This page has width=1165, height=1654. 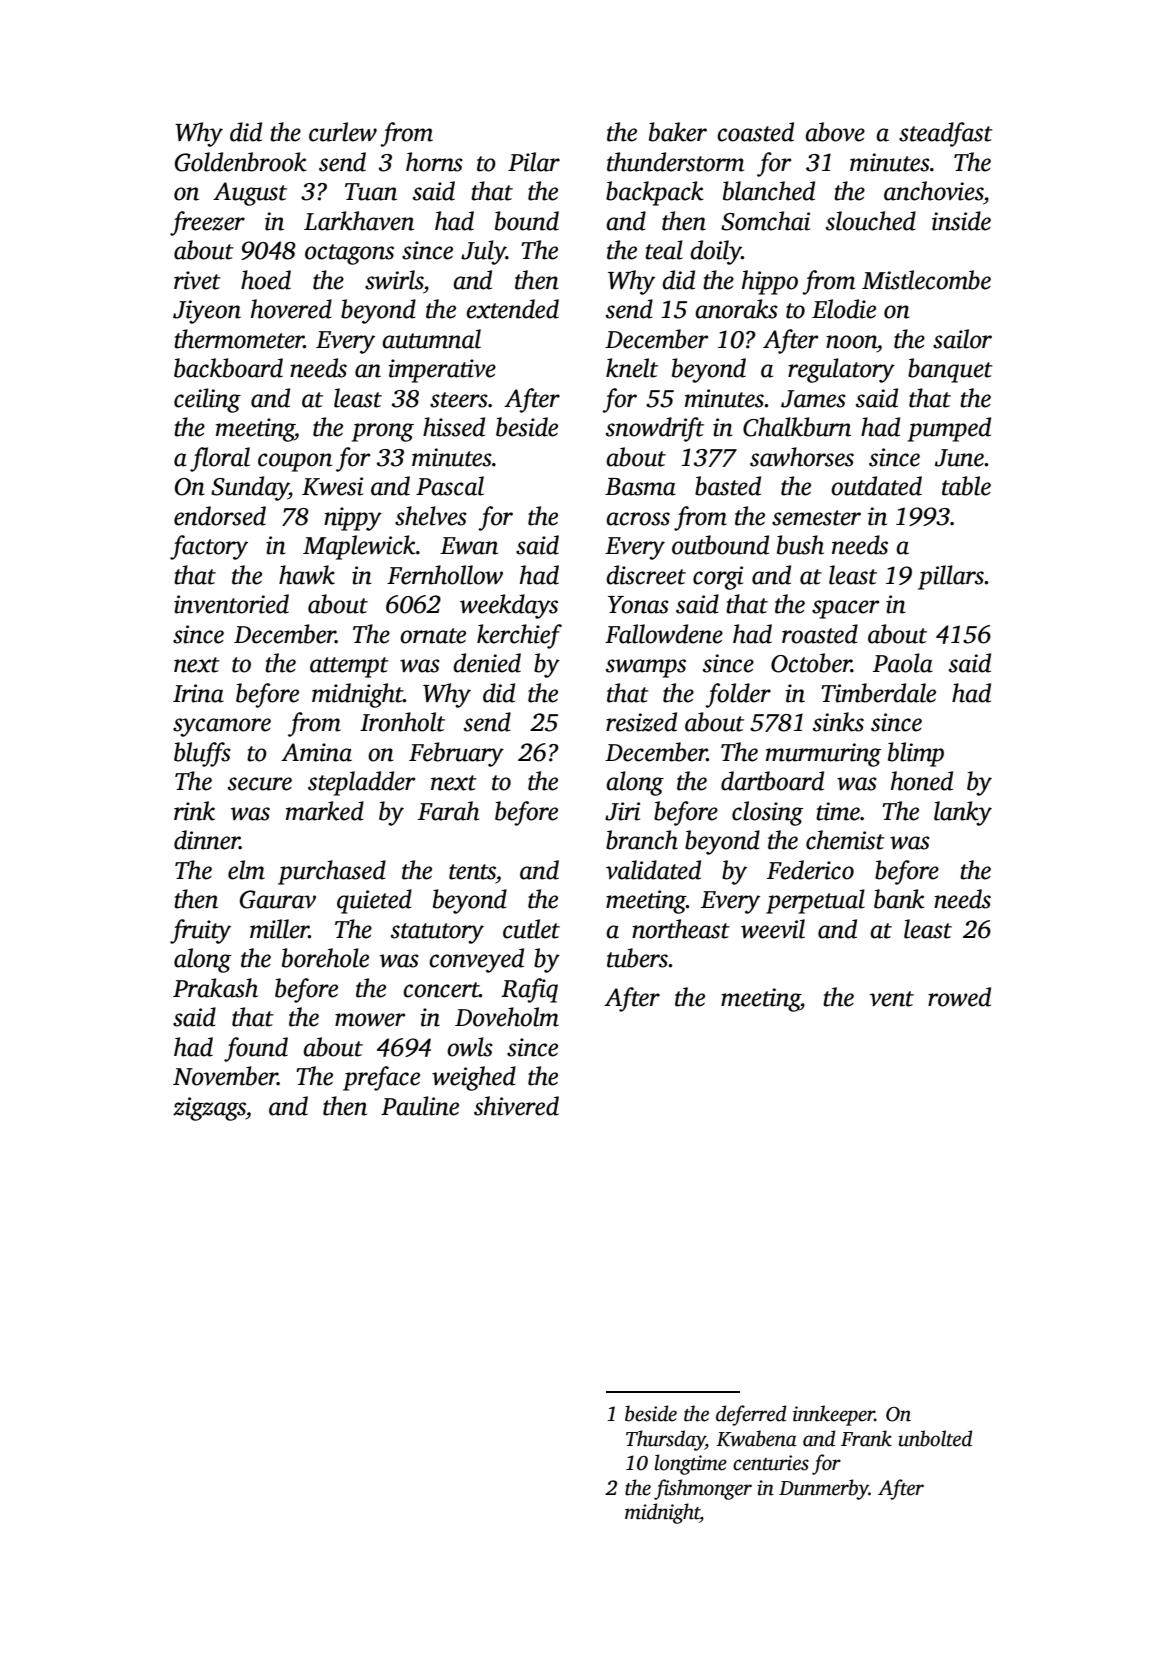 I want to click on denied, so click(x=487, y=663).
